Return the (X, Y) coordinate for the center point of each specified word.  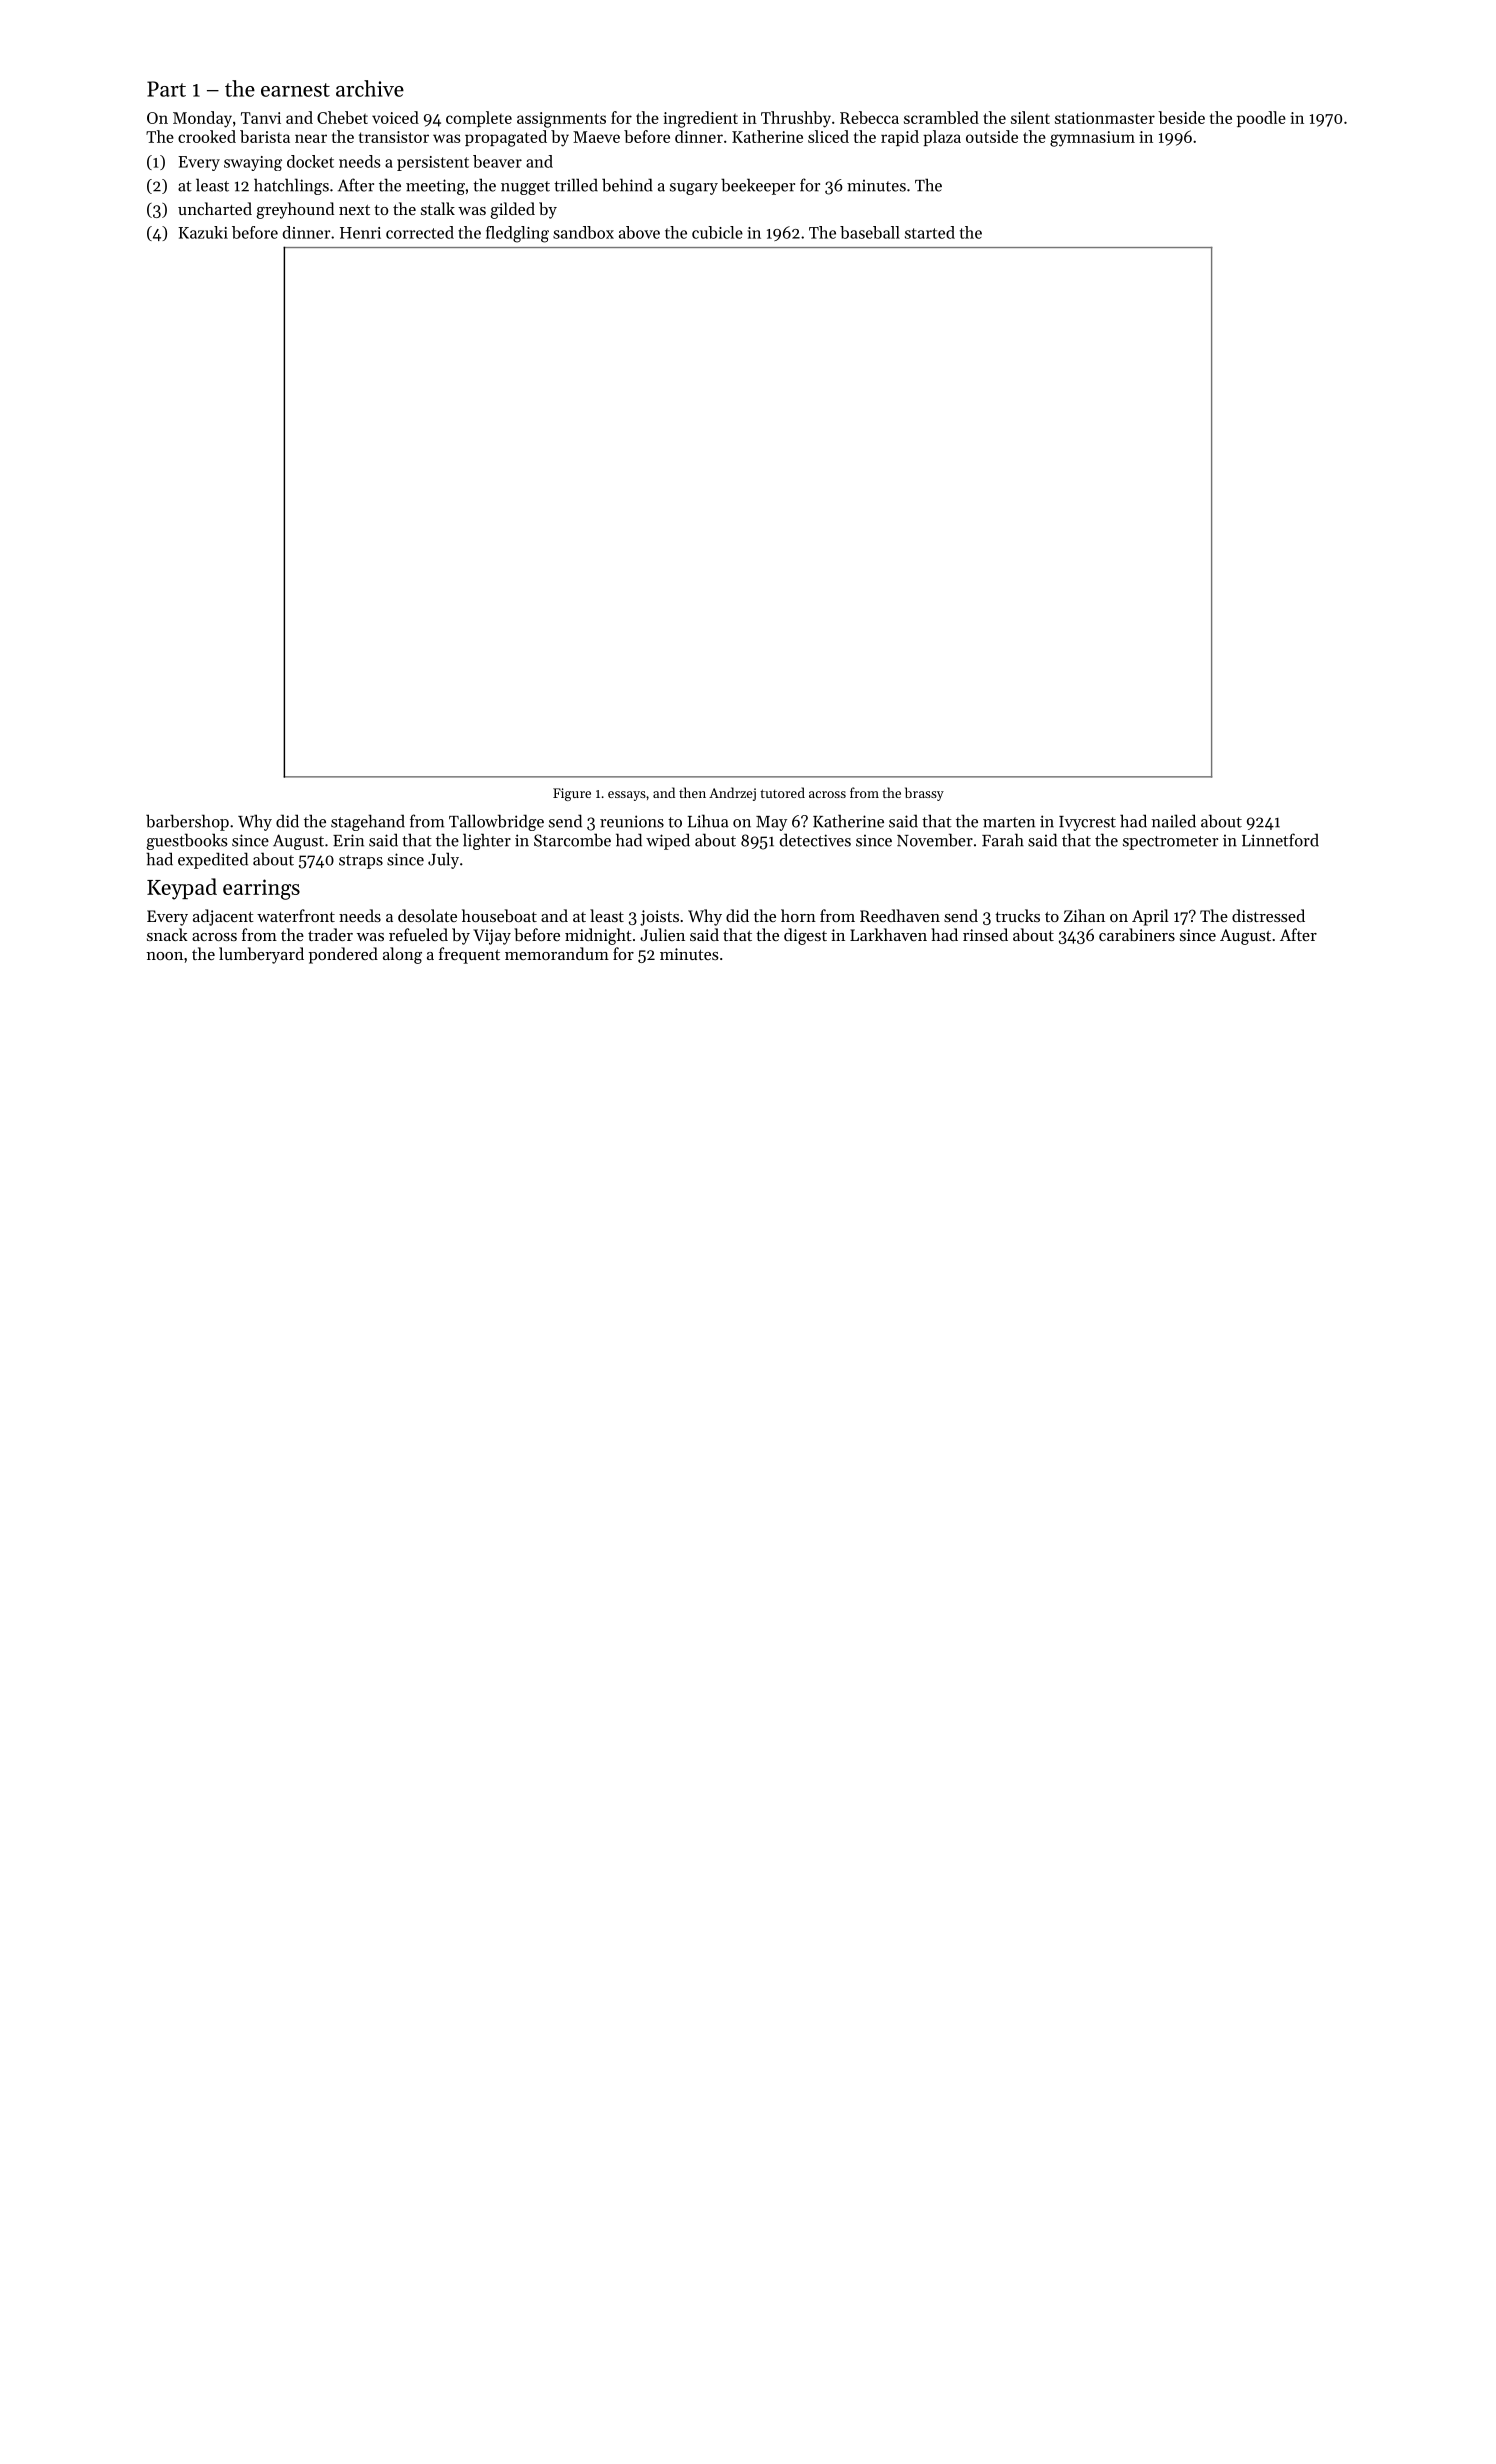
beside (1181, 117)
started (930, 232)
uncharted (215, 208)
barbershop (187, 822)
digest (805, 936)
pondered (343, 955)
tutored (782, 792)
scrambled (941, 117)
